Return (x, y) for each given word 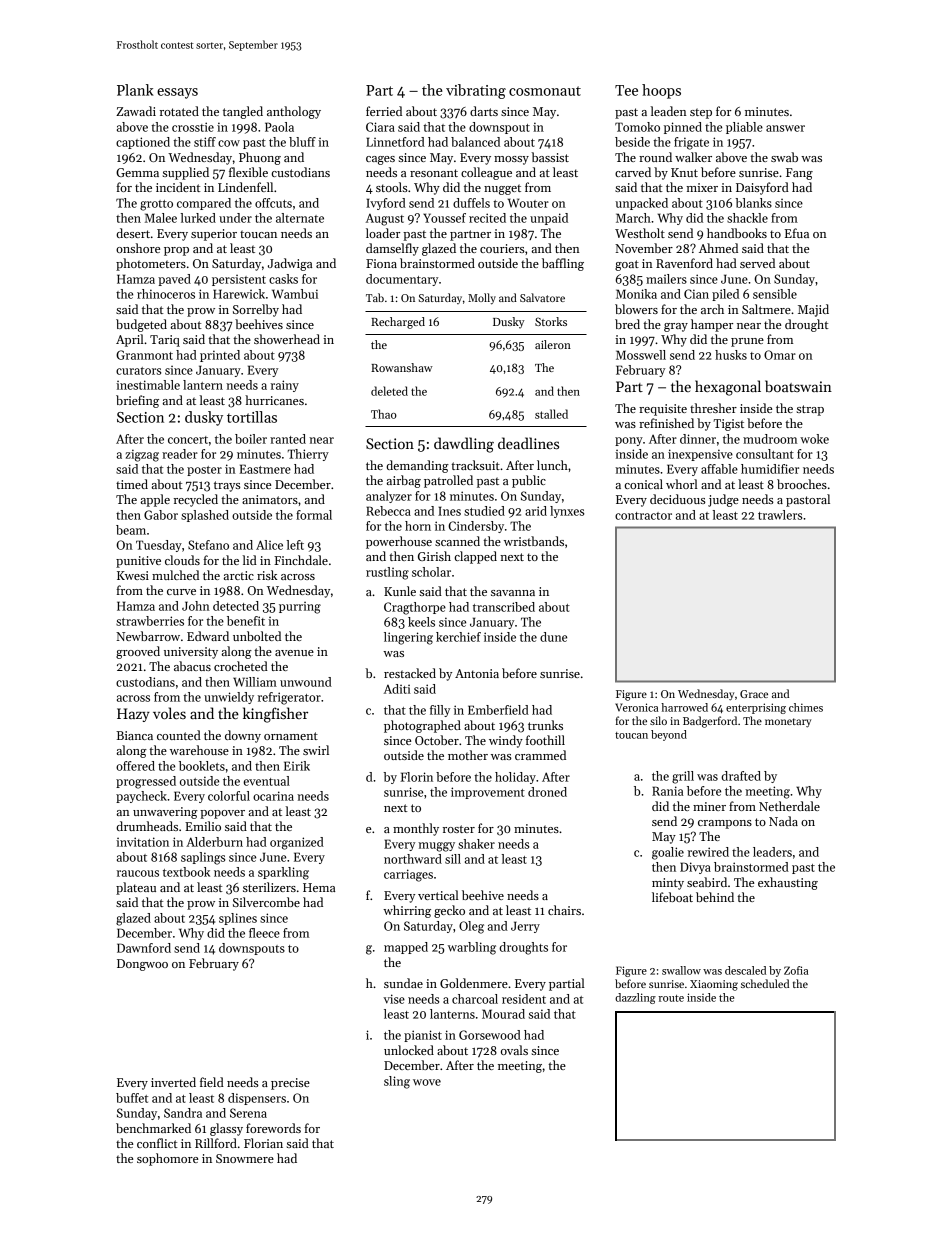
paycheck (141, 797)
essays (177, 93)
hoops (661, 91)
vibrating (476, 91)
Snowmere (245, 1158)
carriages (408, 875)
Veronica (636, 707)
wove (427, 1082)
